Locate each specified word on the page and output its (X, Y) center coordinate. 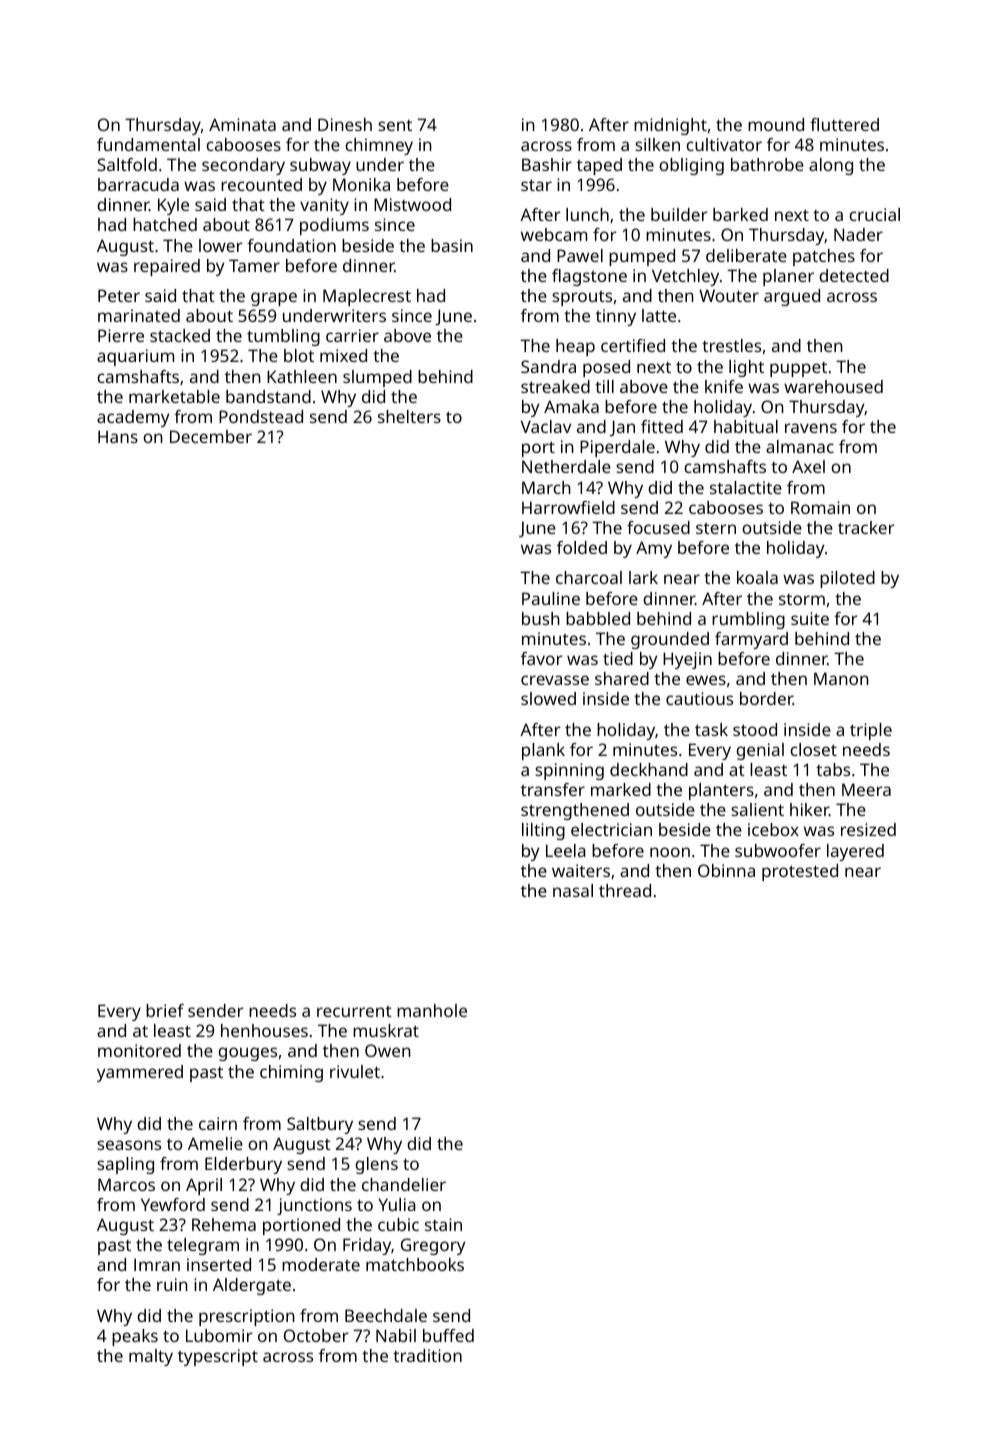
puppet (798, 369)
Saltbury (320, 1125)
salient (757, 809)
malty (151, 1357)
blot (299, 355)
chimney (379, 146)
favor (542, 658)
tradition (427, 1355)
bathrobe (767, 164)
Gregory (433, 1246)
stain (443, 1224)
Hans (118, 436)
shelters (409, 416)
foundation (291, 245)
